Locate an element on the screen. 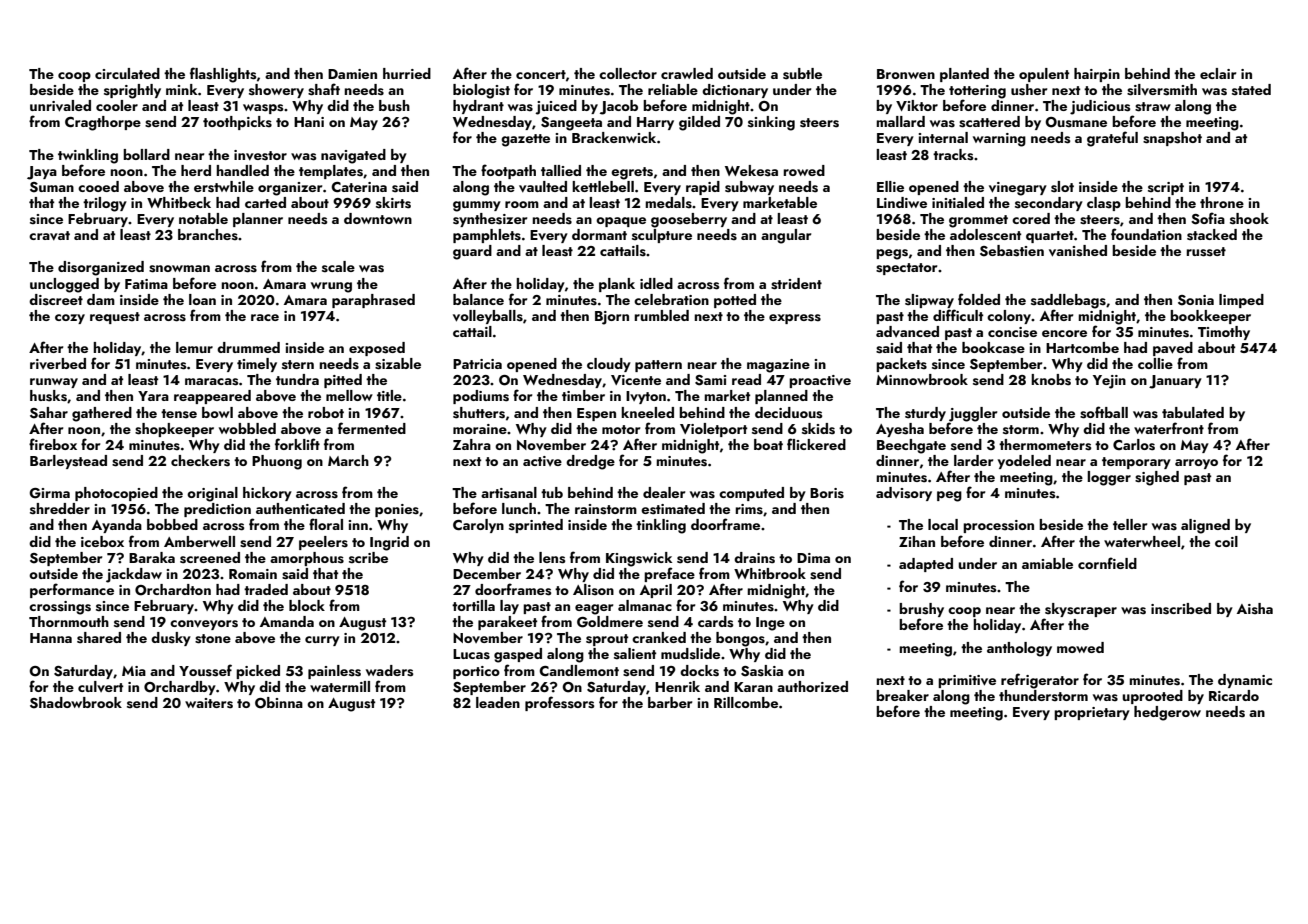  artisanal is located at coordinates (509, 492).
